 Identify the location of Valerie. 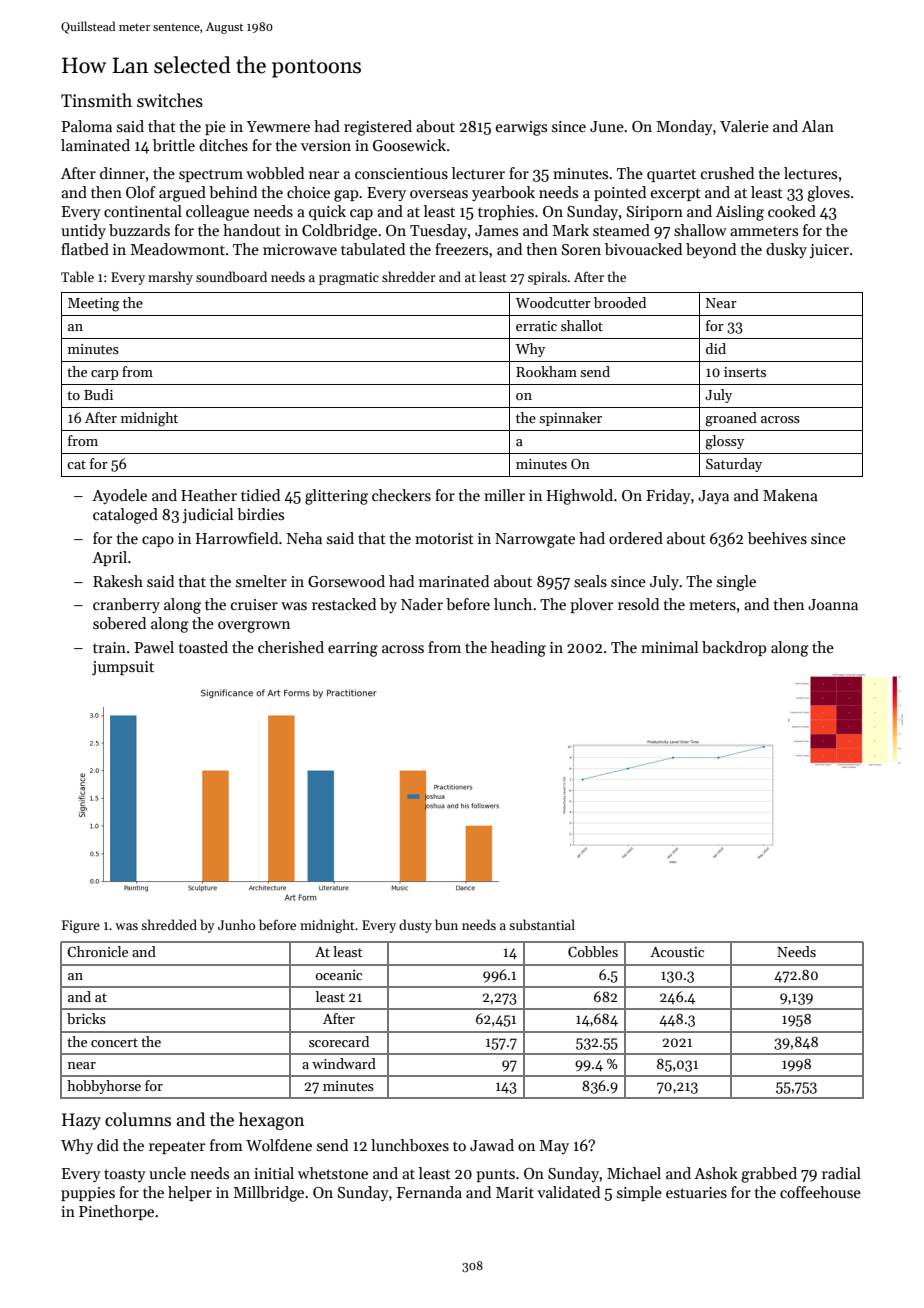
(744, 126).
